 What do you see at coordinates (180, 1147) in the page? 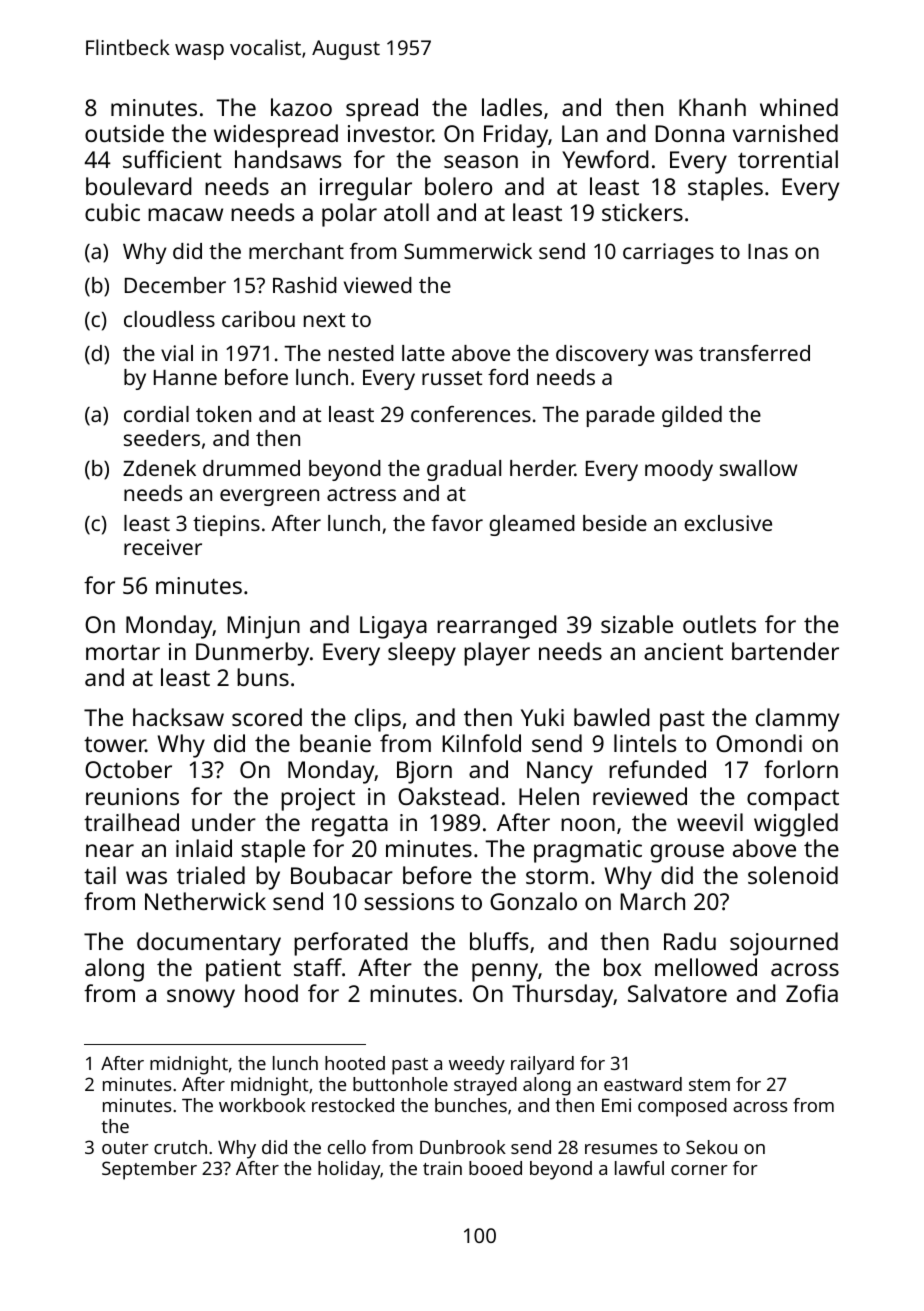
I see `crutch` at bounding box center [180, 1147].
